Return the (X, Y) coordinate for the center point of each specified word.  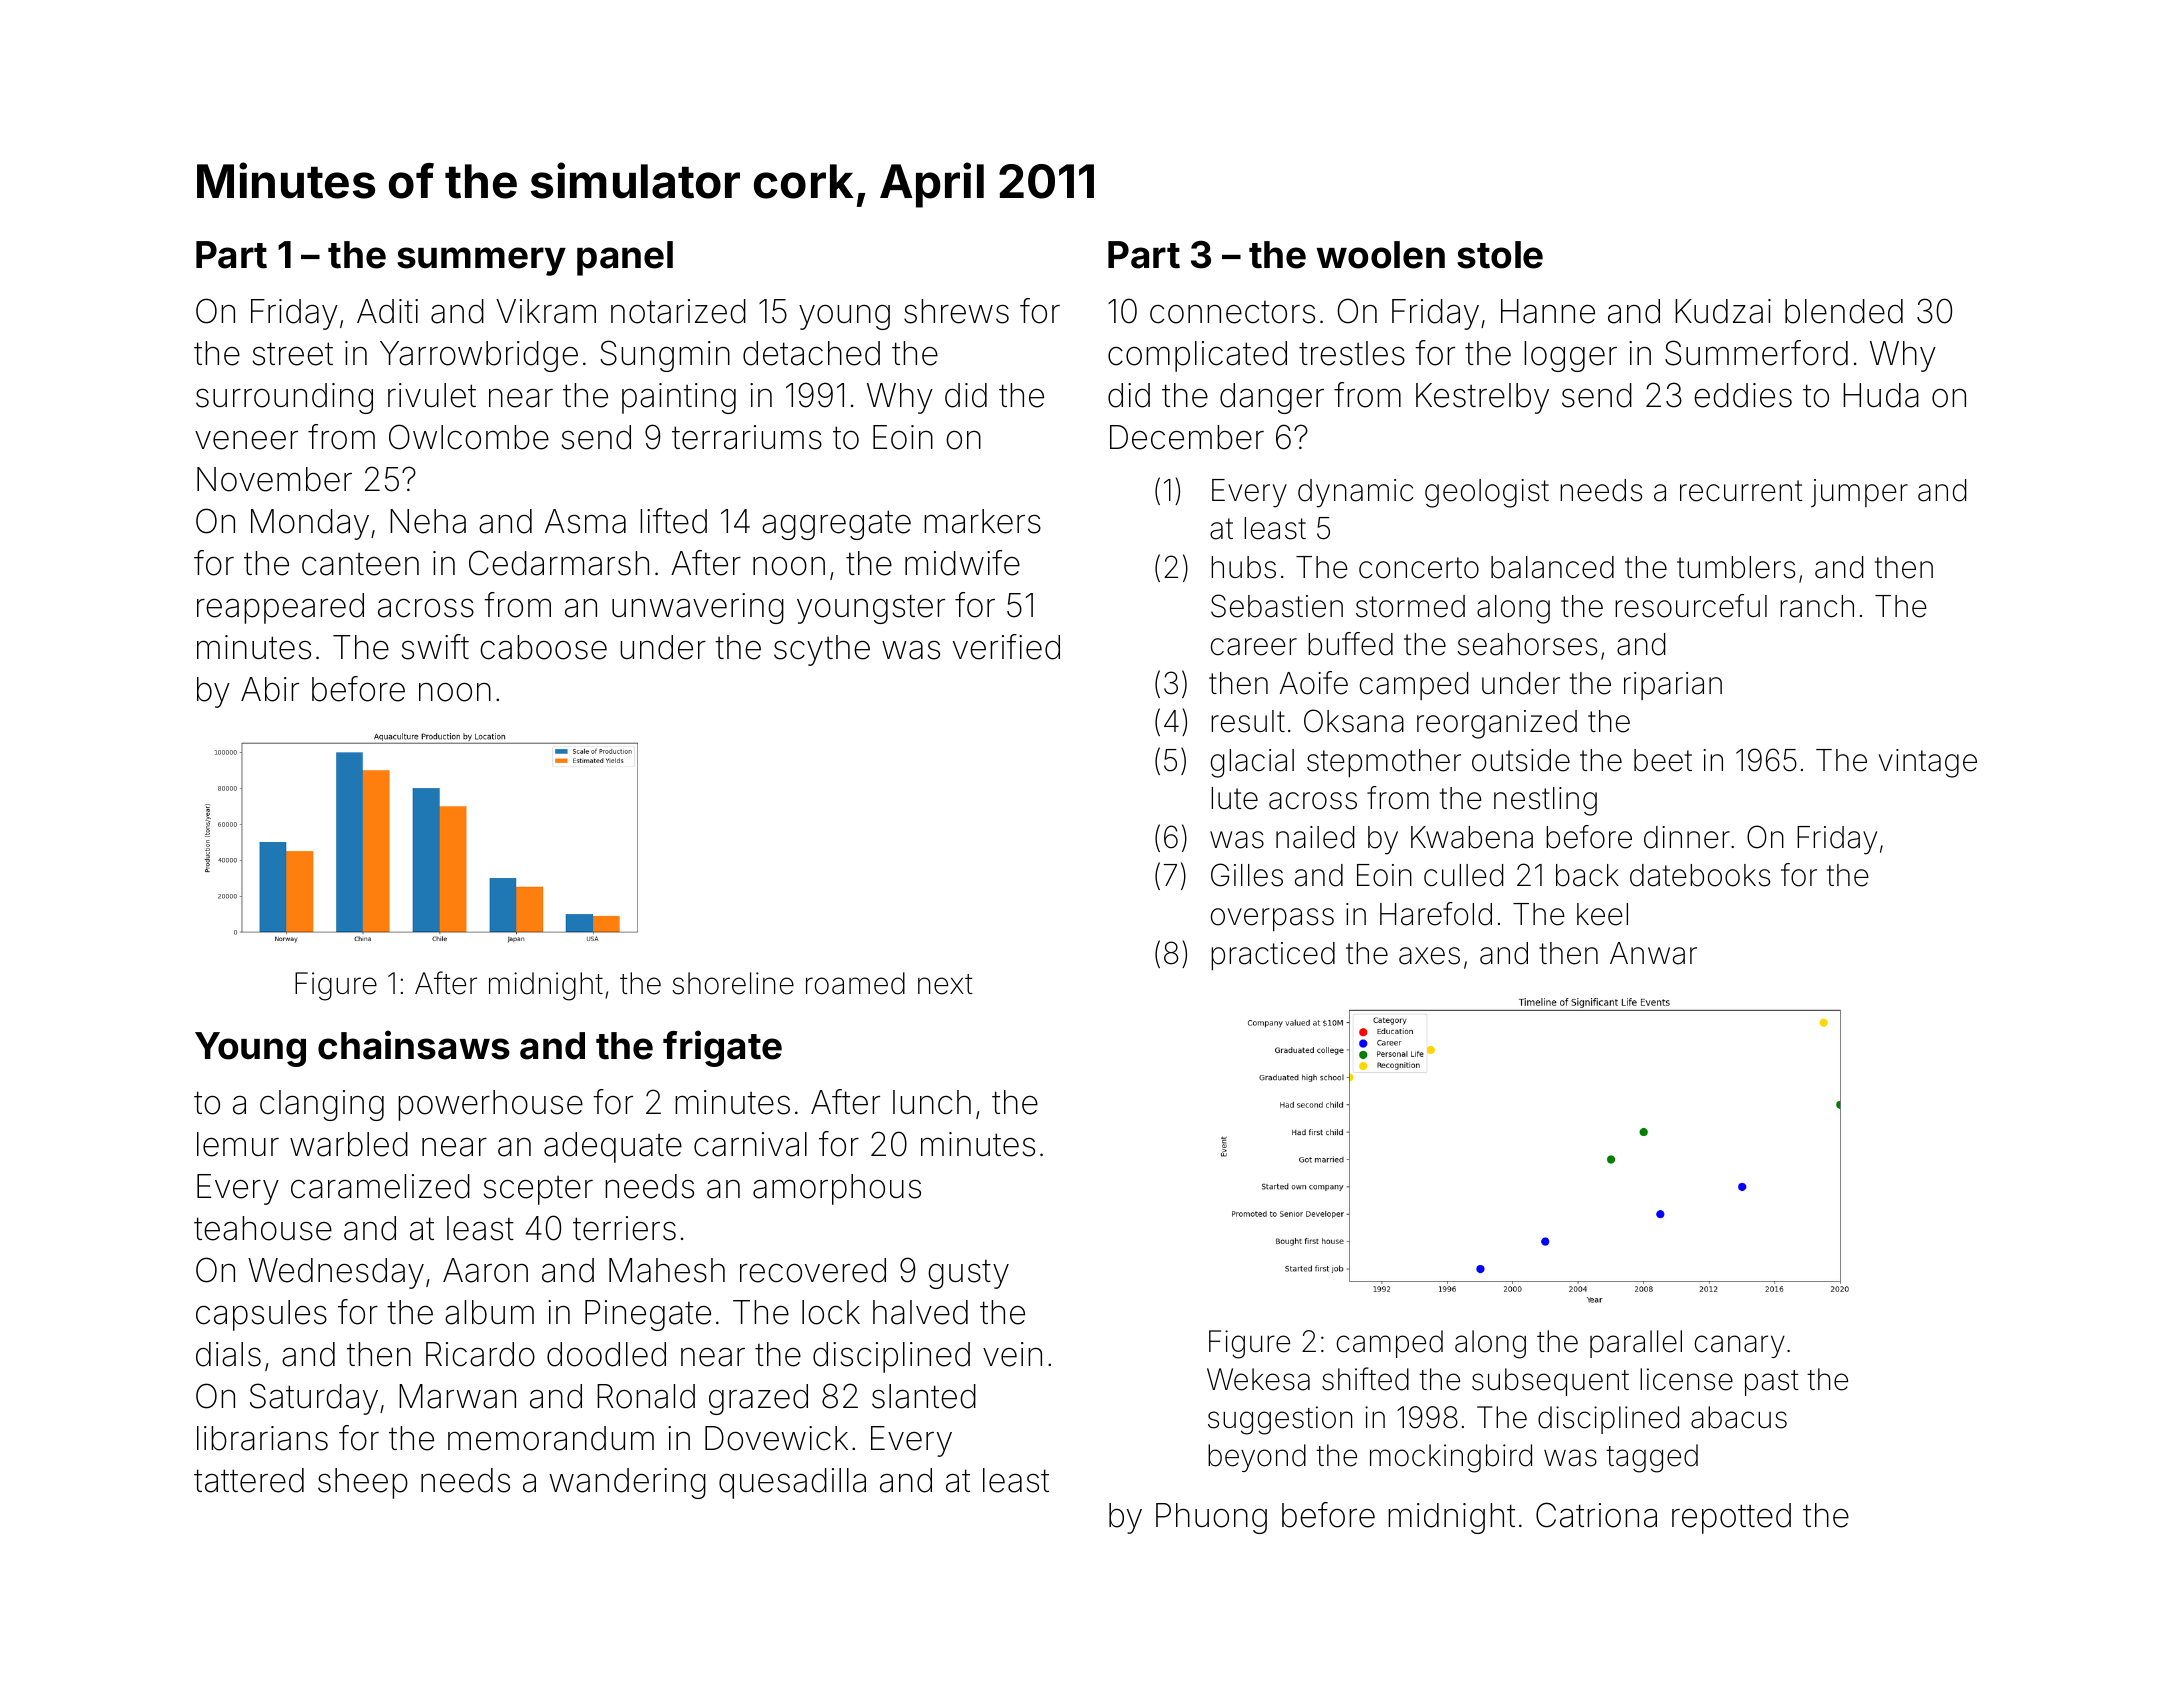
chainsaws (414, 1045)
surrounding (284, 398)
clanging (322, 1105)
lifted (673, 521)
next (945, 984)
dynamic (1355, 493)
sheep (363, 1483)
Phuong (1211, 1518)
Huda (1881, 395)
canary (1740, 1346)
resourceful (1691, 606)
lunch (932, 1102)
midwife (962, 563)
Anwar (1653, 953)
